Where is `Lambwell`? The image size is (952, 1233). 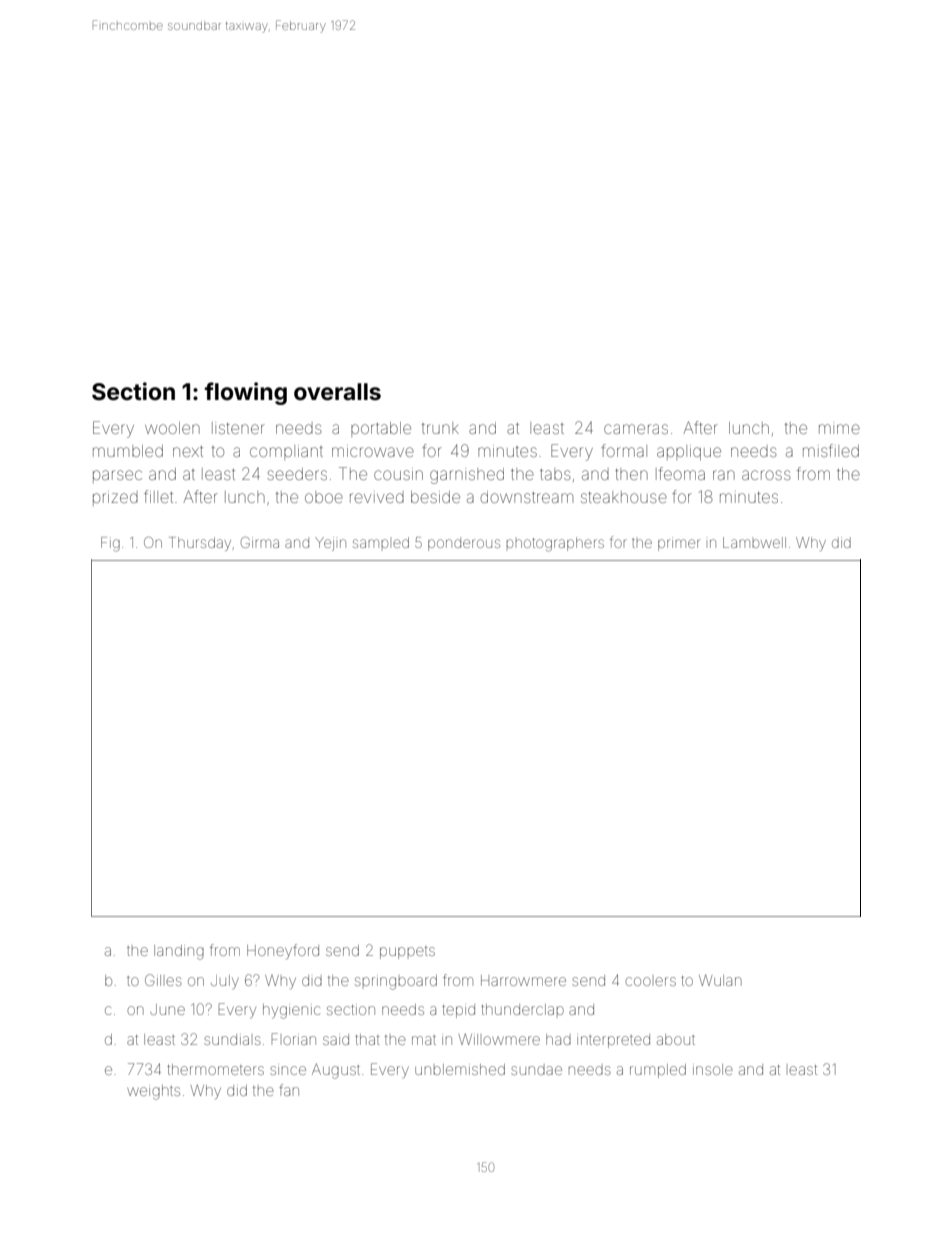 Lambwell is located at coordinates (754, 542).
